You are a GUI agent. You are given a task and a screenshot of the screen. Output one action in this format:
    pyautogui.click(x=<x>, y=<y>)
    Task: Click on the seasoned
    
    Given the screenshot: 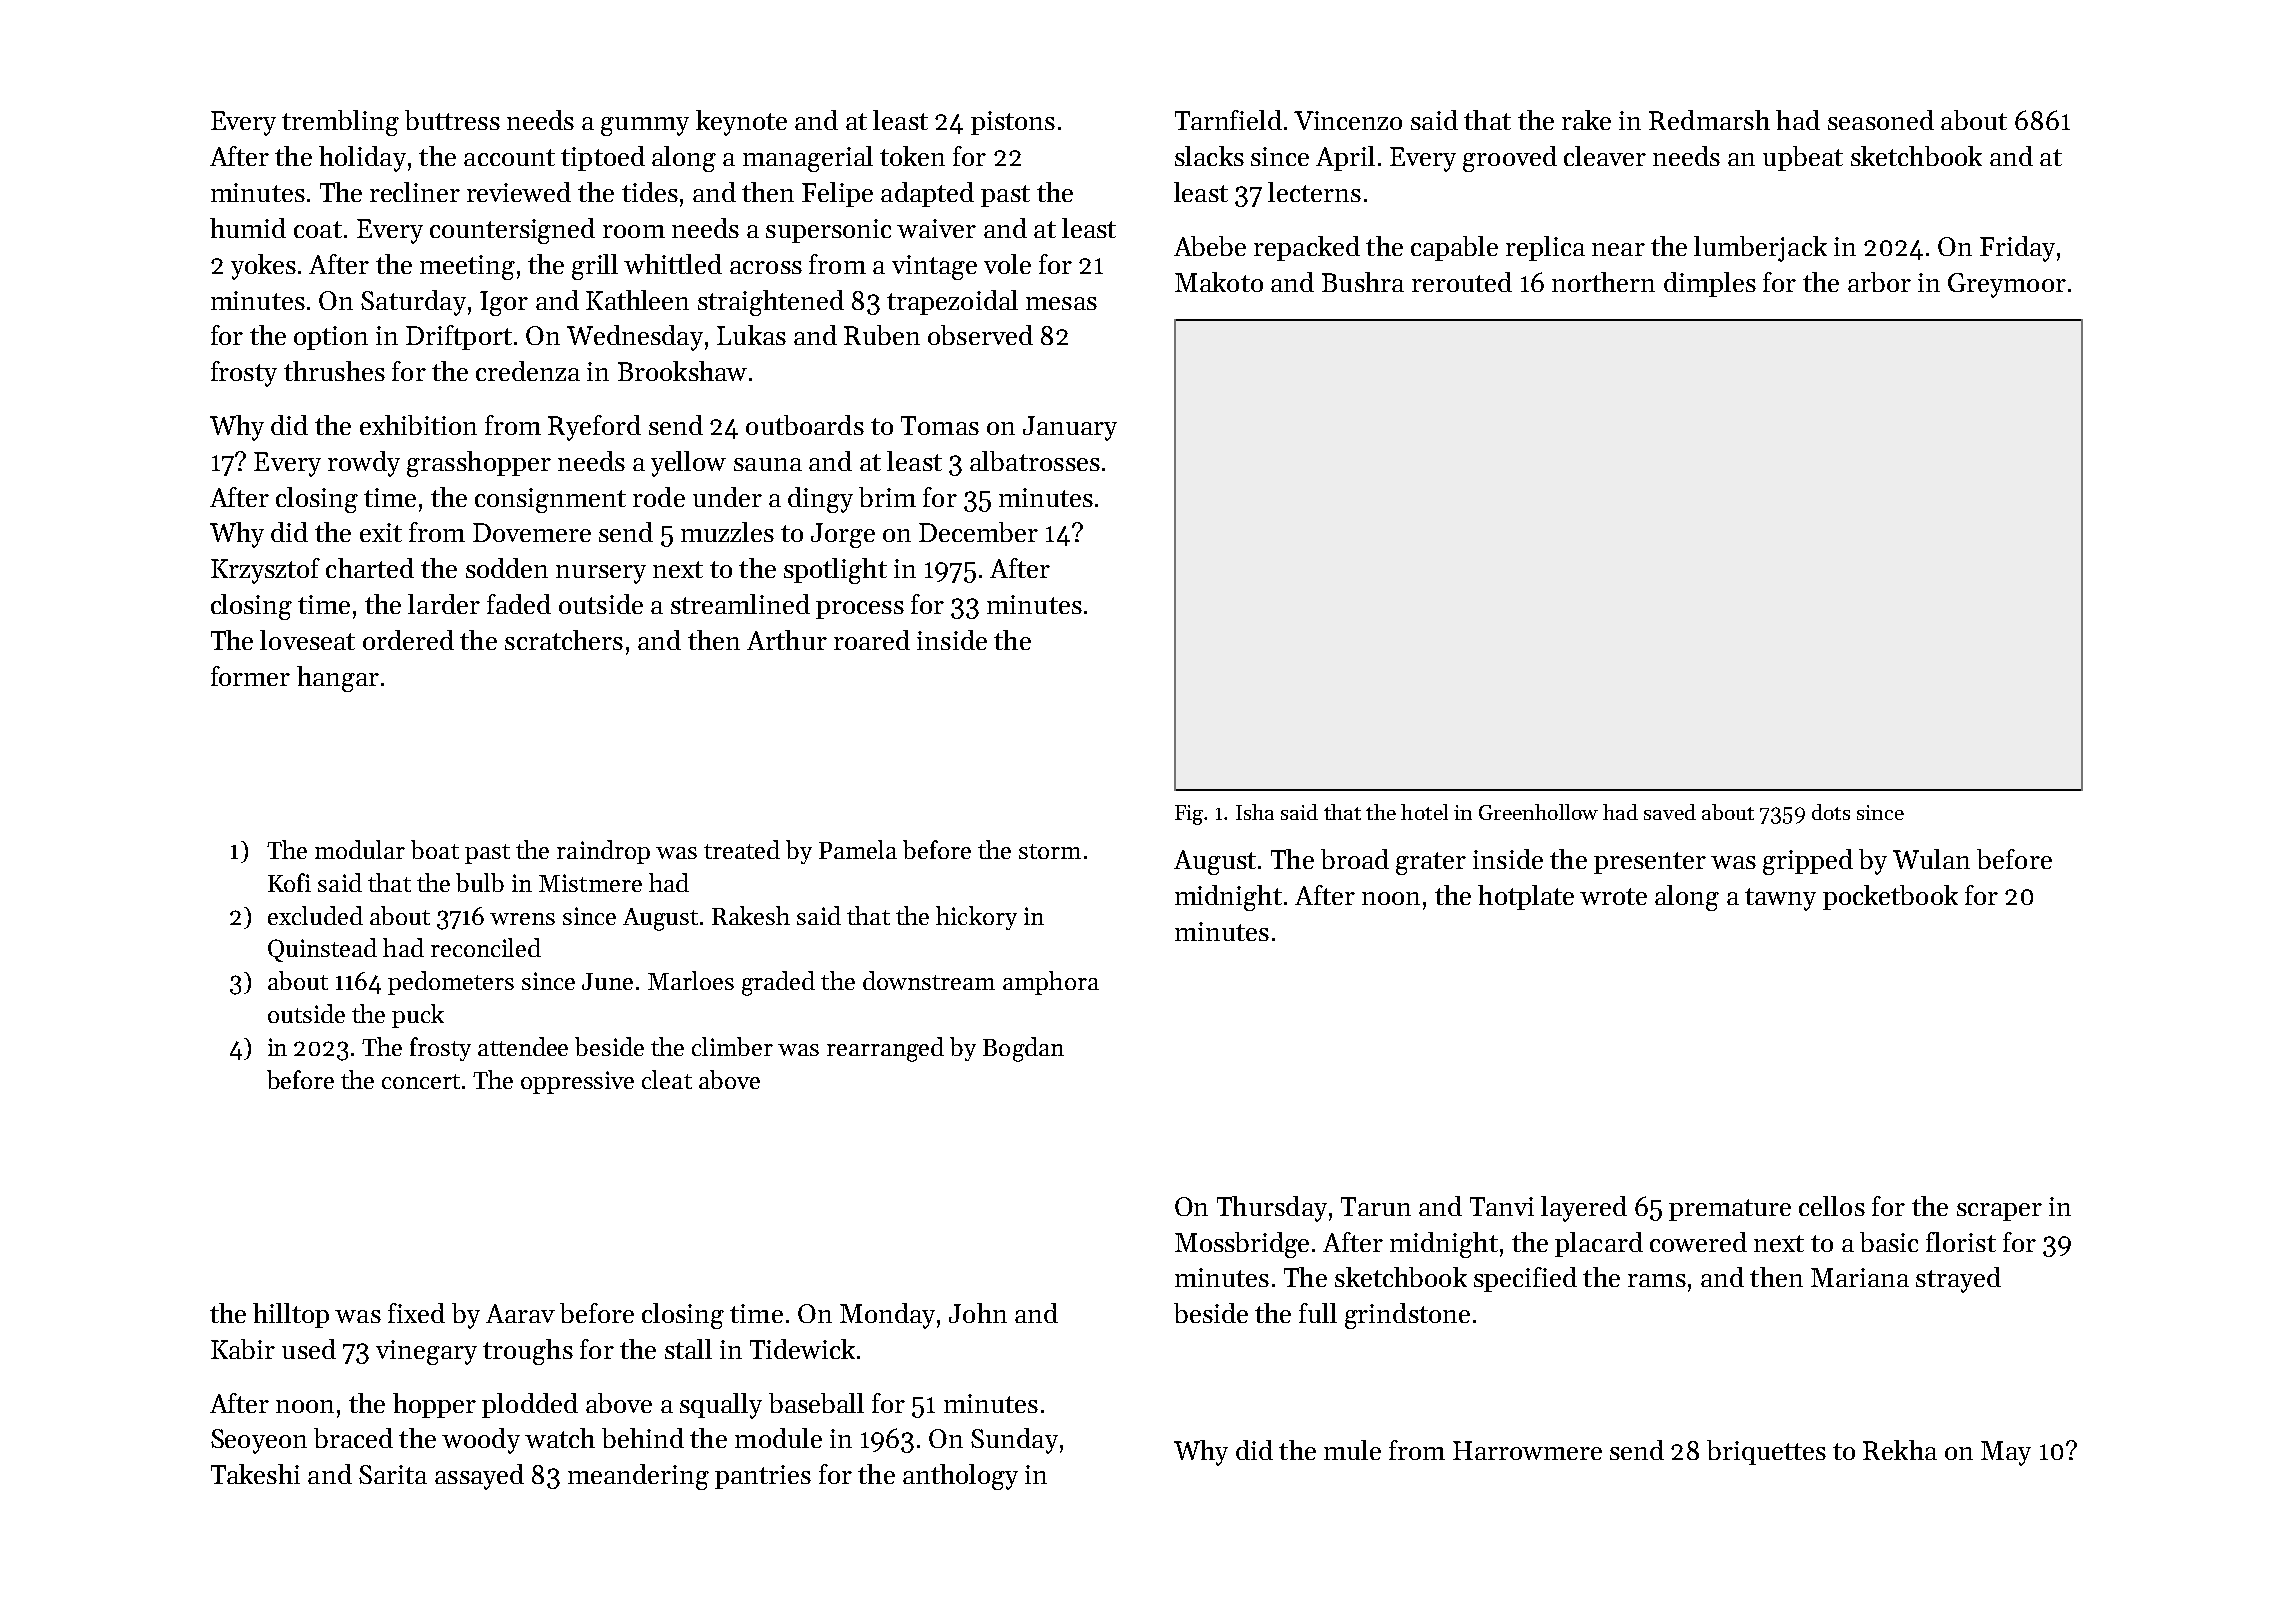 What is the action you would take?
    pyautogui.click(x=1881, y=120)
